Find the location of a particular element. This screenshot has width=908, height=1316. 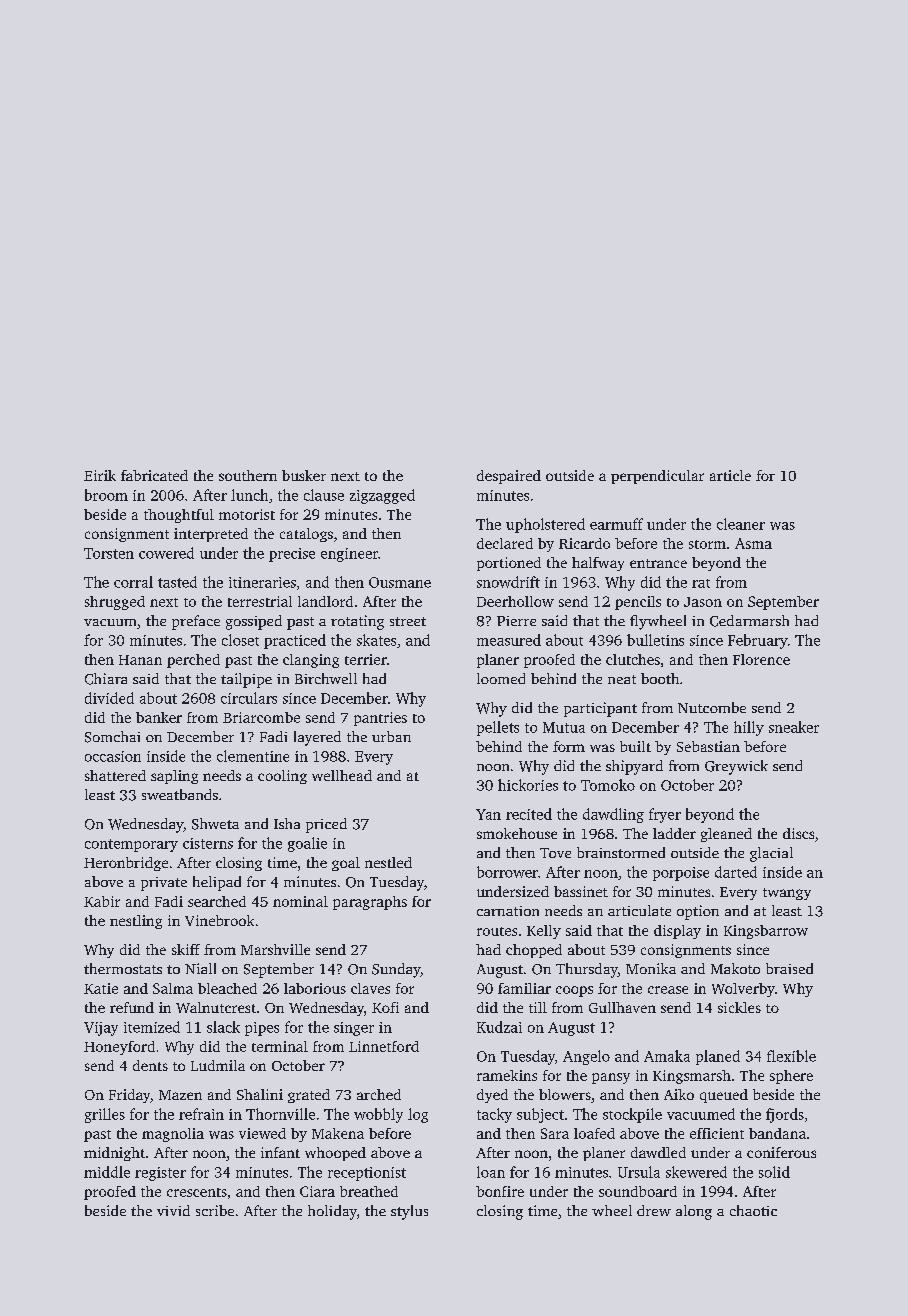

Friday is located at coordinates (129, 1096).
